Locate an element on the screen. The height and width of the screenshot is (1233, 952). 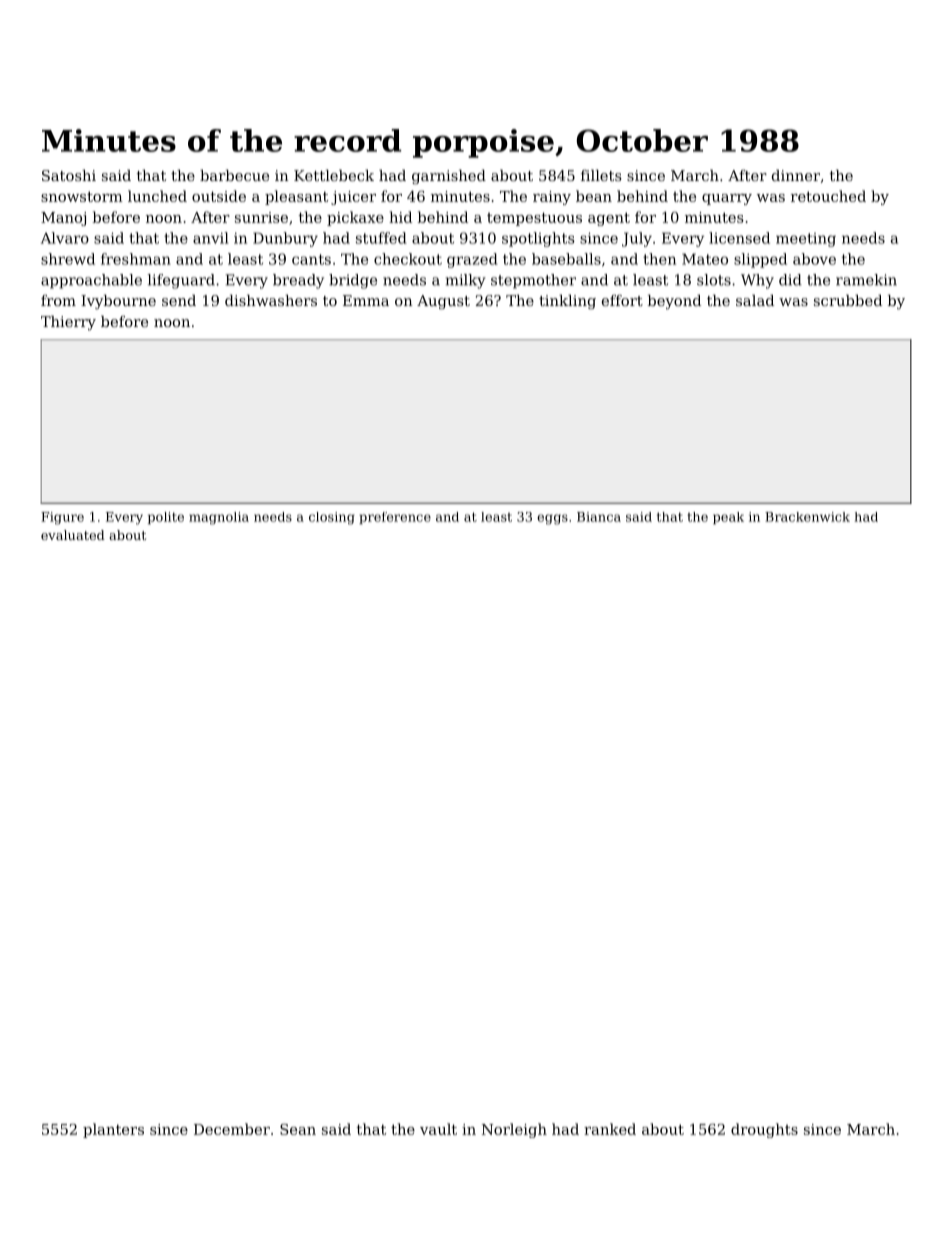
evaluated is located at coordinates (73, 535).
